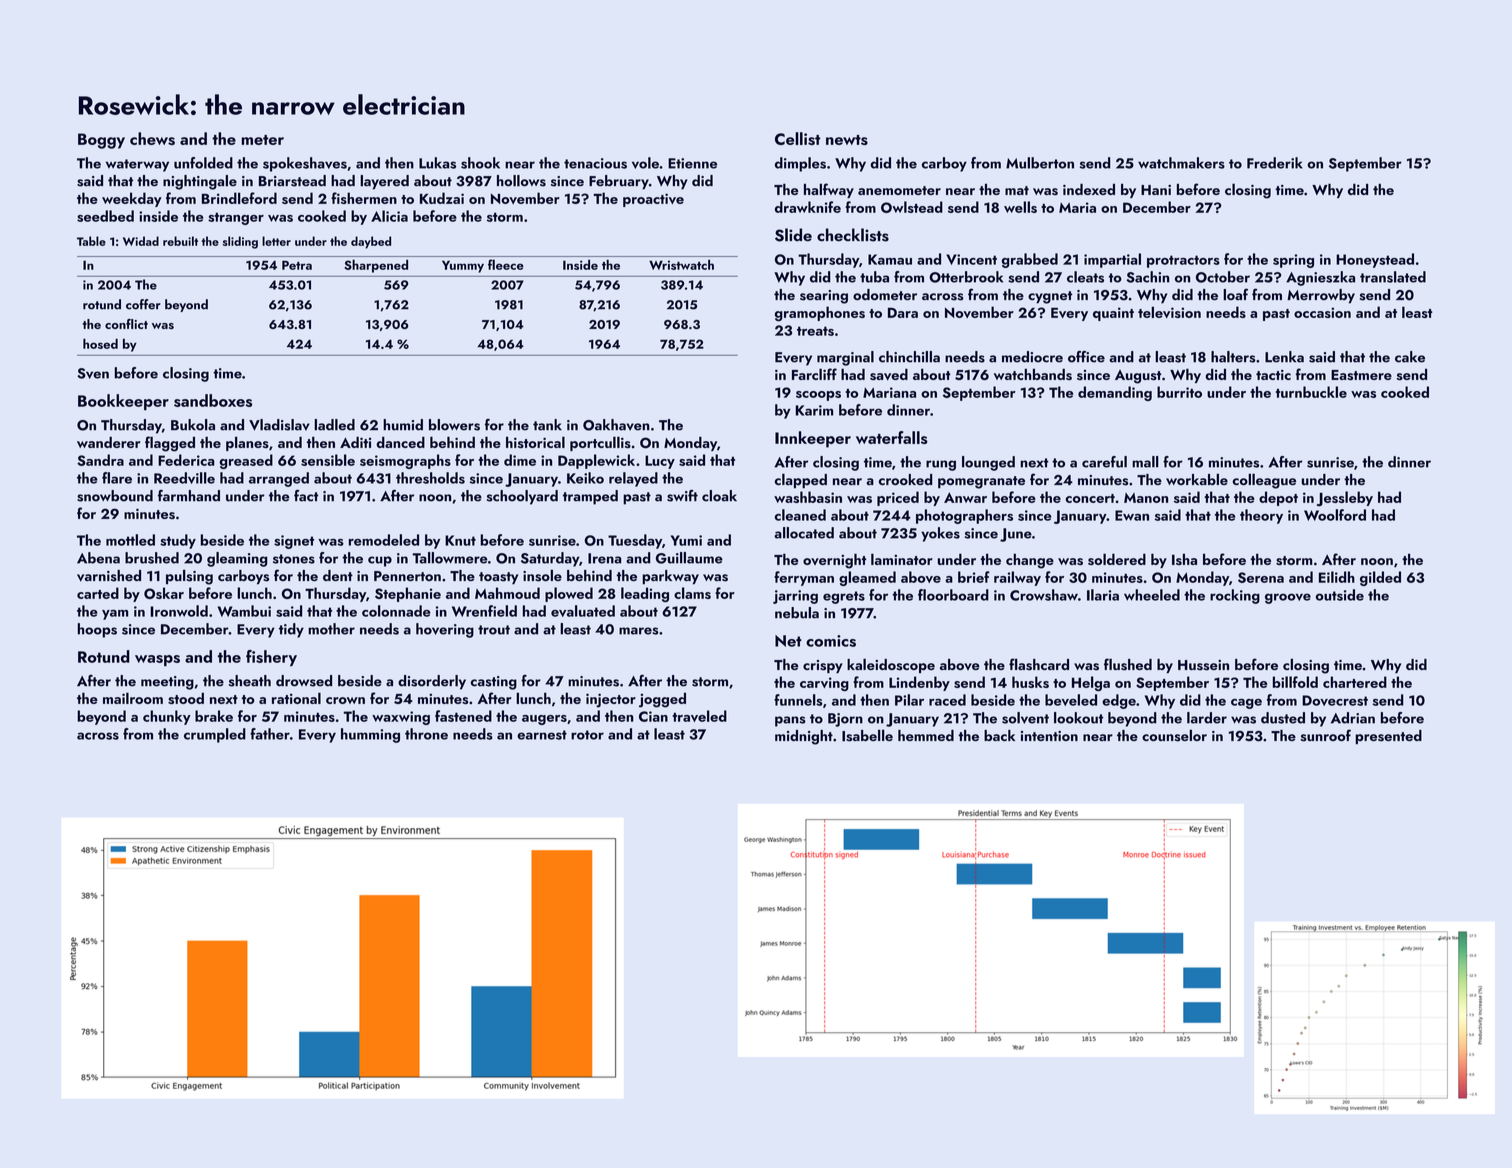  What do you see at coordinates (109, 576) in the screenshot?
I see `varnished` at bounding box center [109, 576].
